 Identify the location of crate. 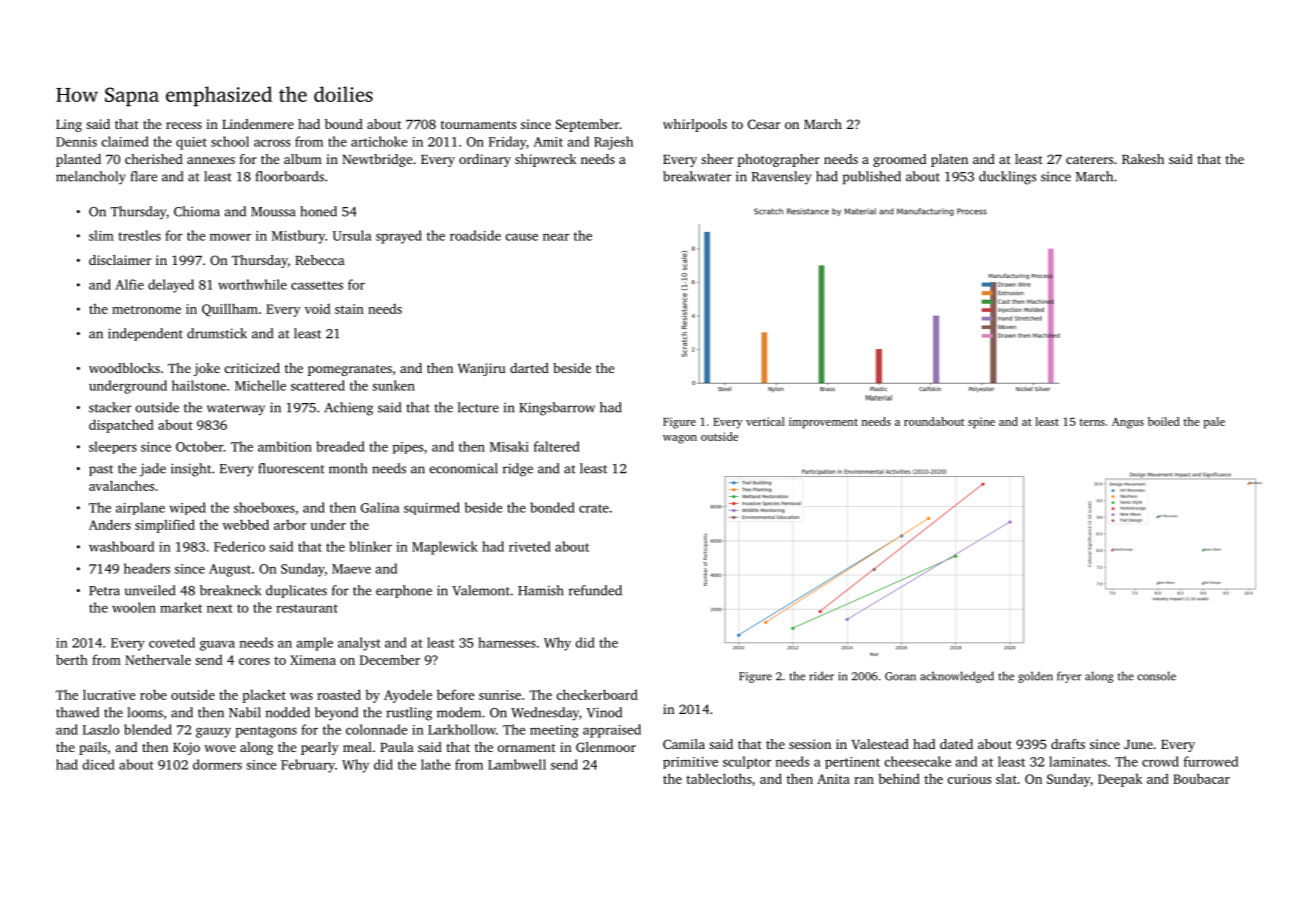
(594, 508).
